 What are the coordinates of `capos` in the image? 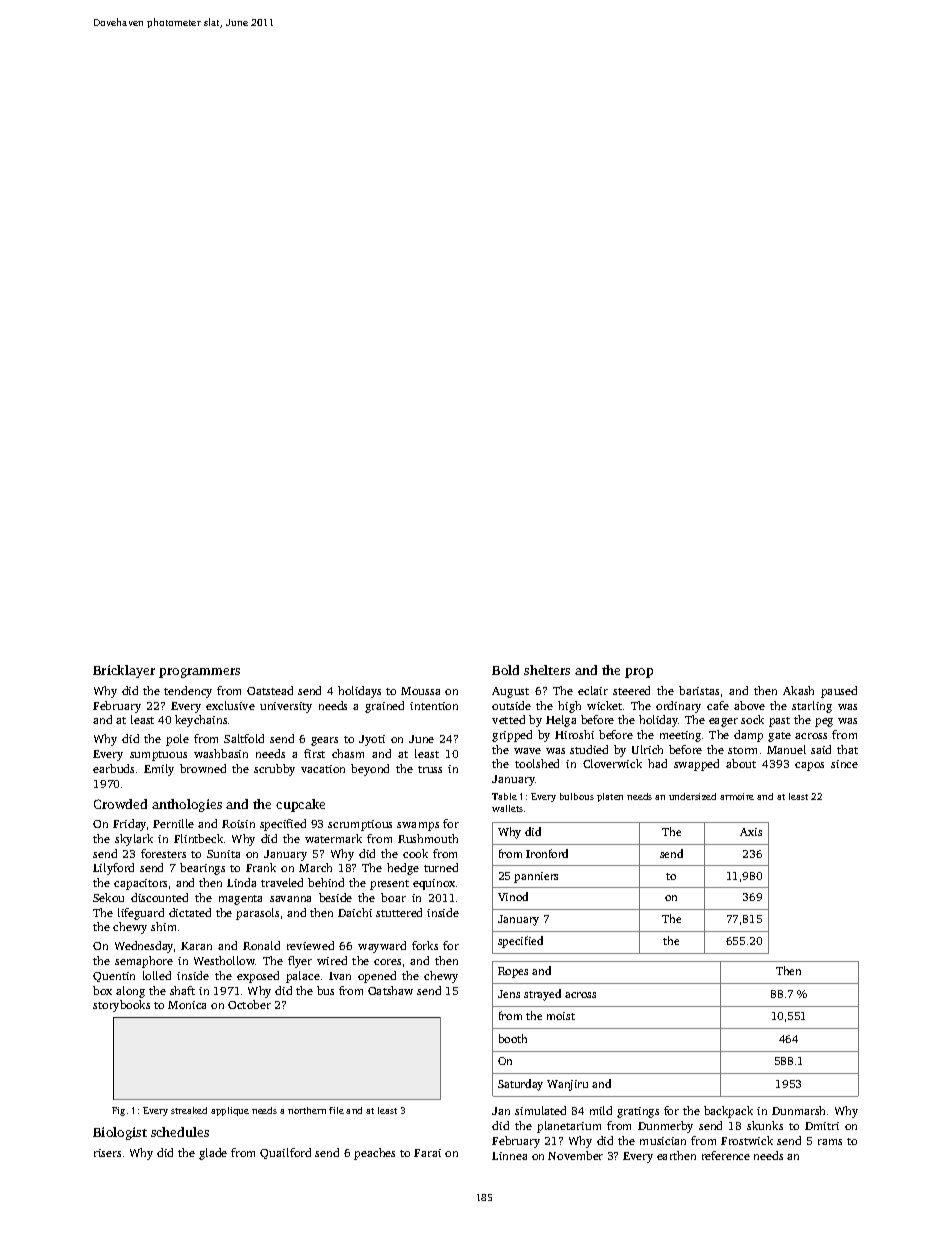 It's located at (809, 766).
